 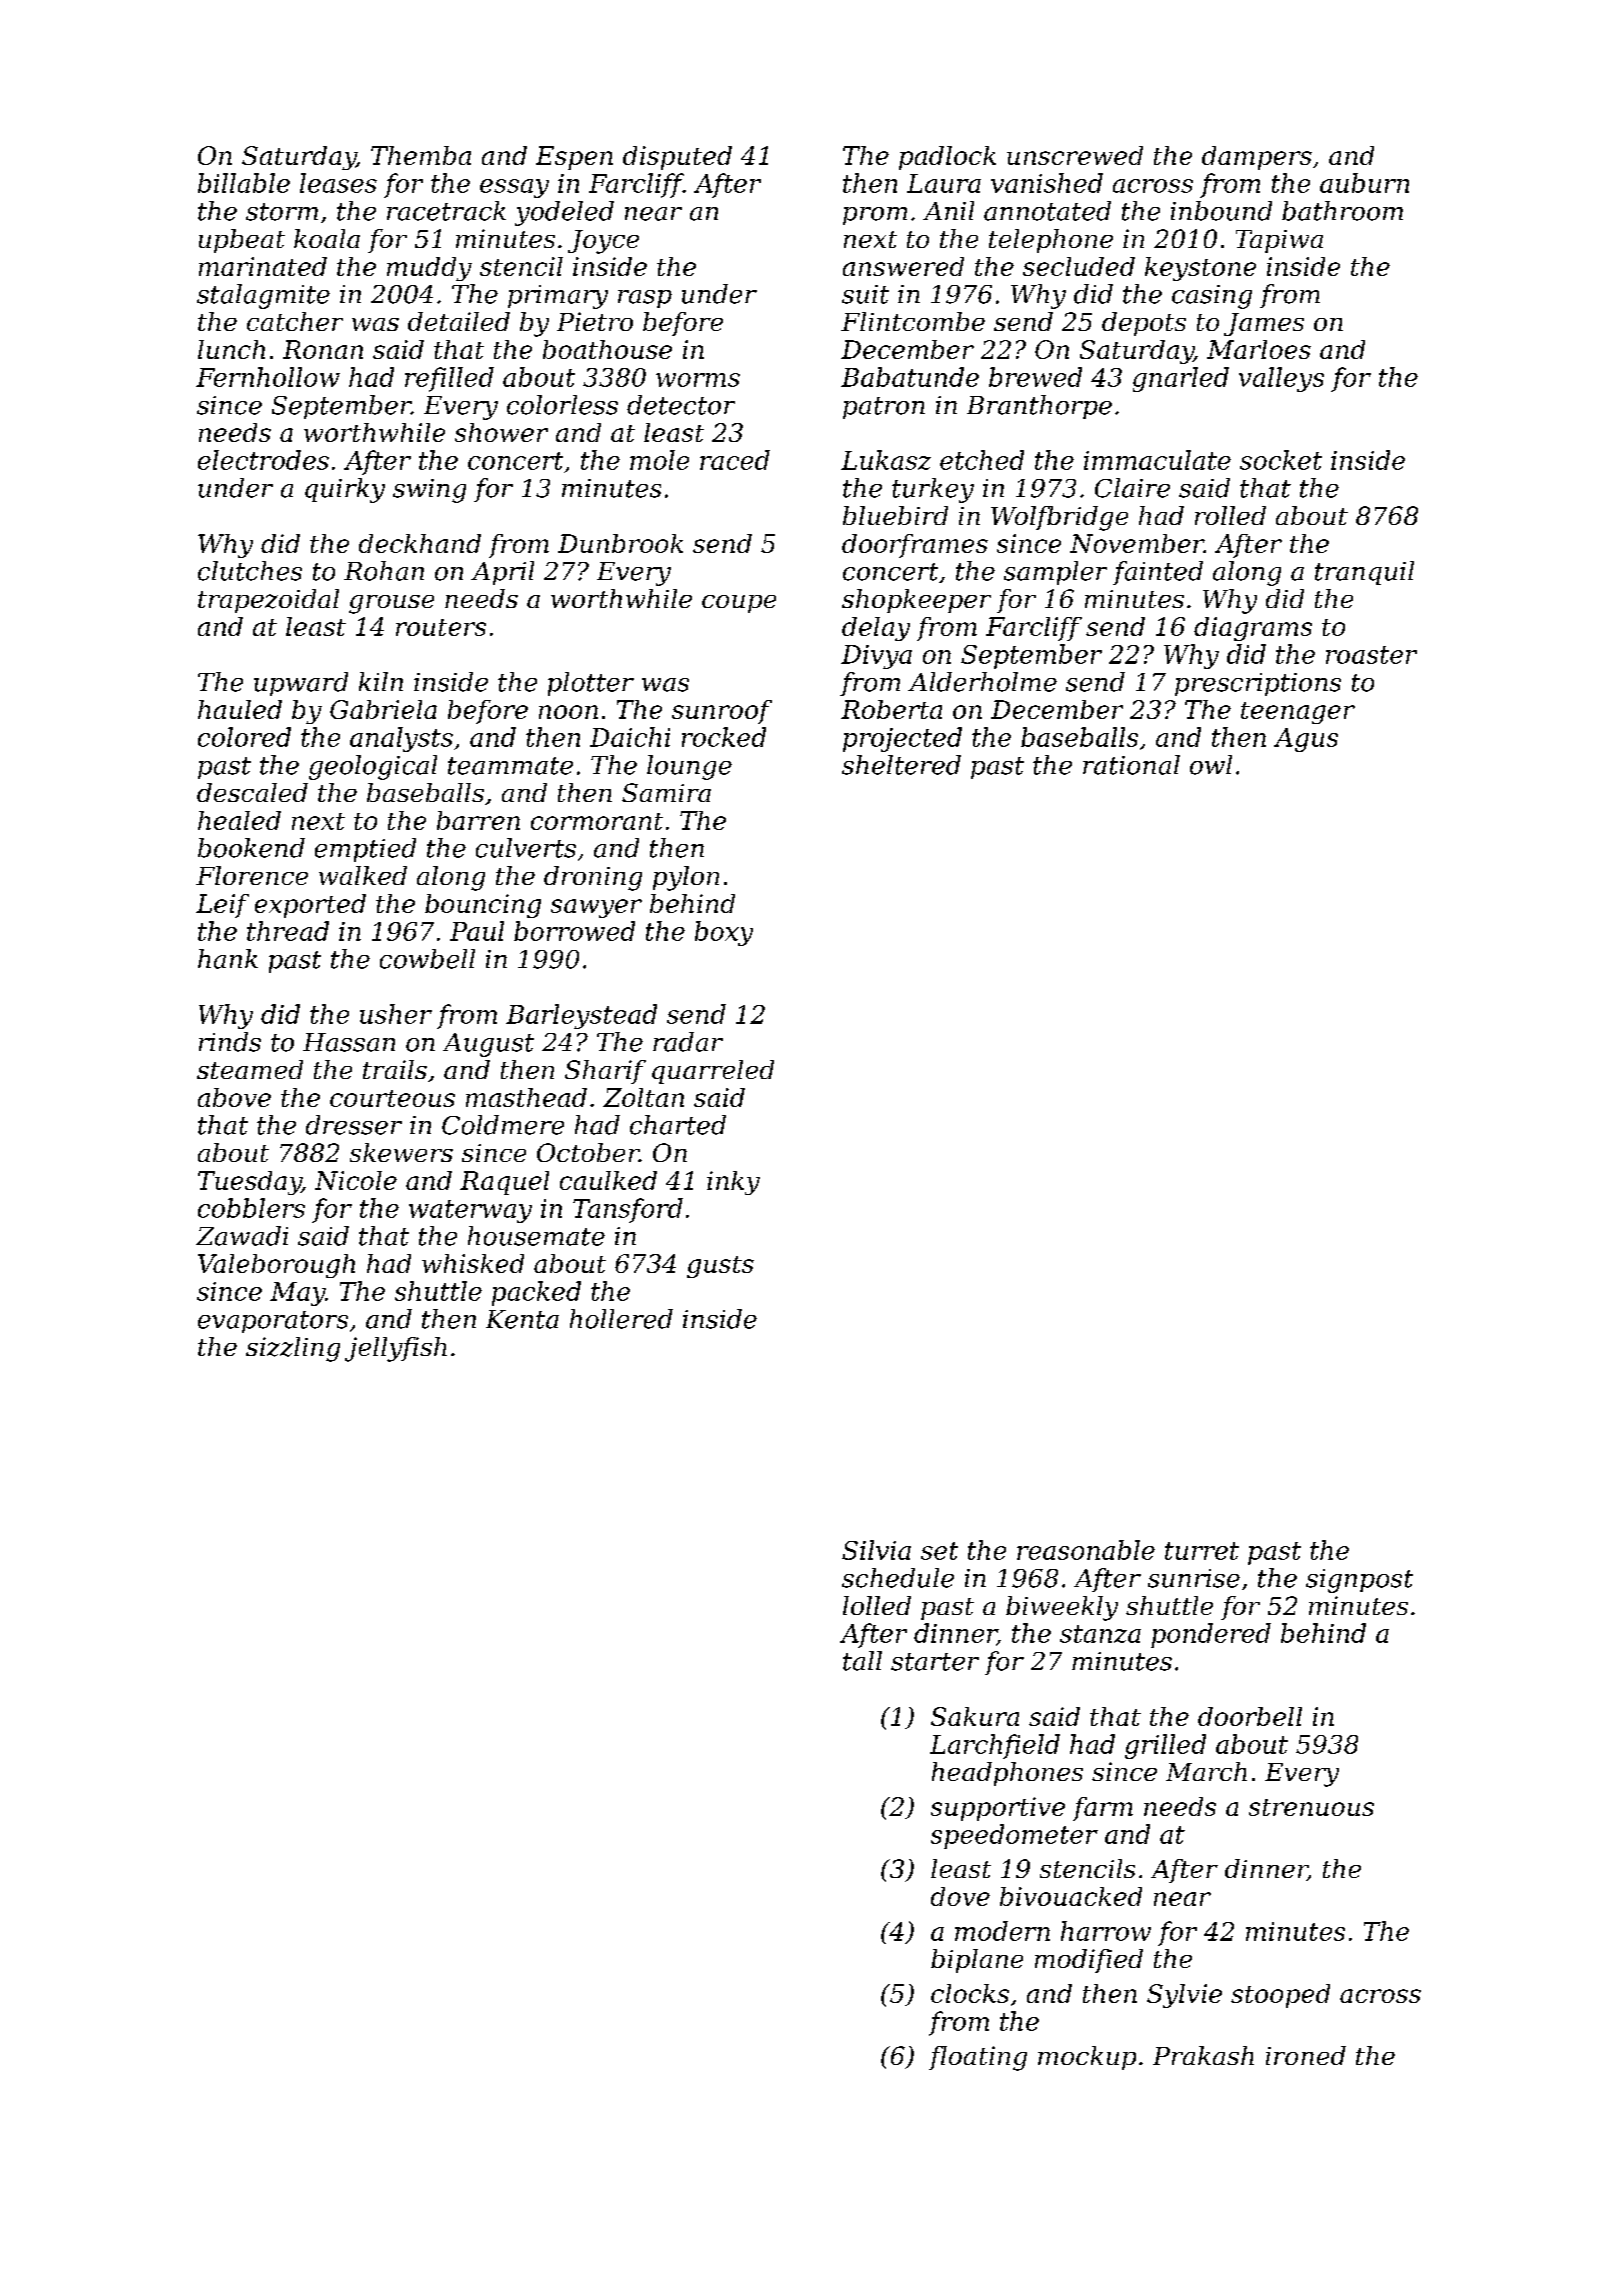 I want to click on turret, so click(x=1202, y=1551).
